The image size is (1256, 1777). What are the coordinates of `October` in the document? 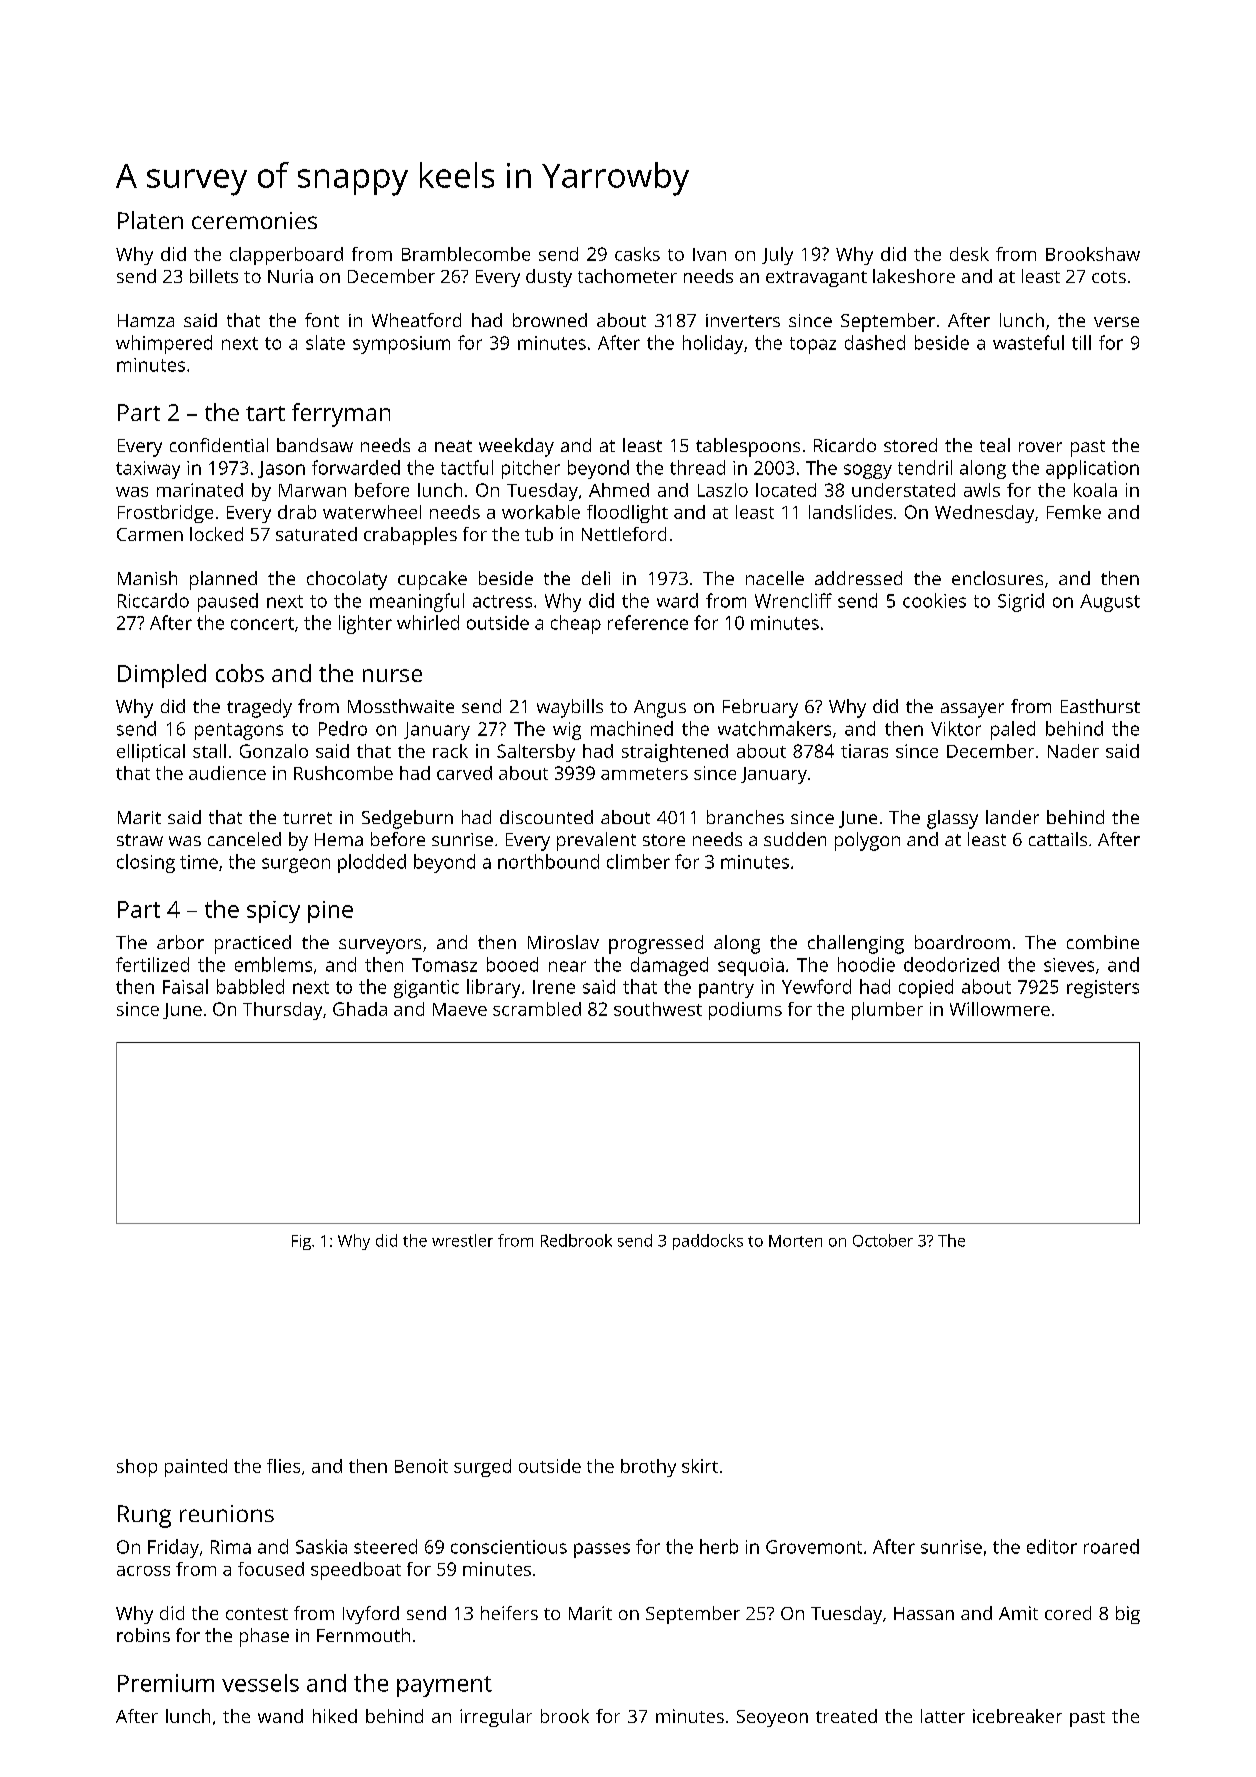 It's located at (883, 1240).
